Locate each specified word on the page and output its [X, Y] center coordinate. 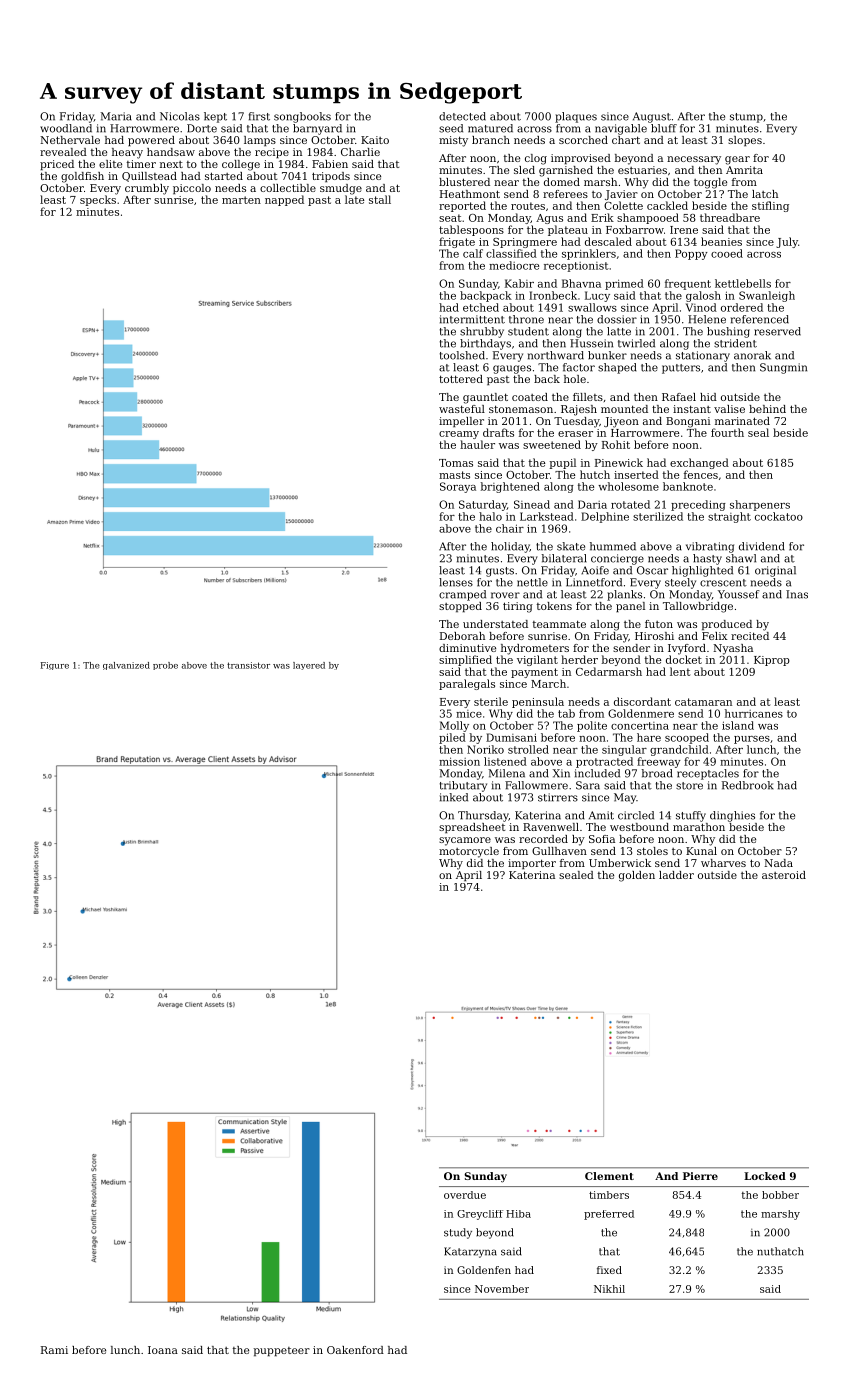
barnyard [317, 129]
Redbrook [748, 785]
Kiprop [772, 661]
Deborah [462, 636]
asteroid [784, 875]
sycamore [465, 841]
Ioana [163, 1350]
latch [765, 194]
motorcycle [469, 852]
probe [165, 666]
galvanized [126, 666]
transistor [248, 665]
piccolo [192, 189]
